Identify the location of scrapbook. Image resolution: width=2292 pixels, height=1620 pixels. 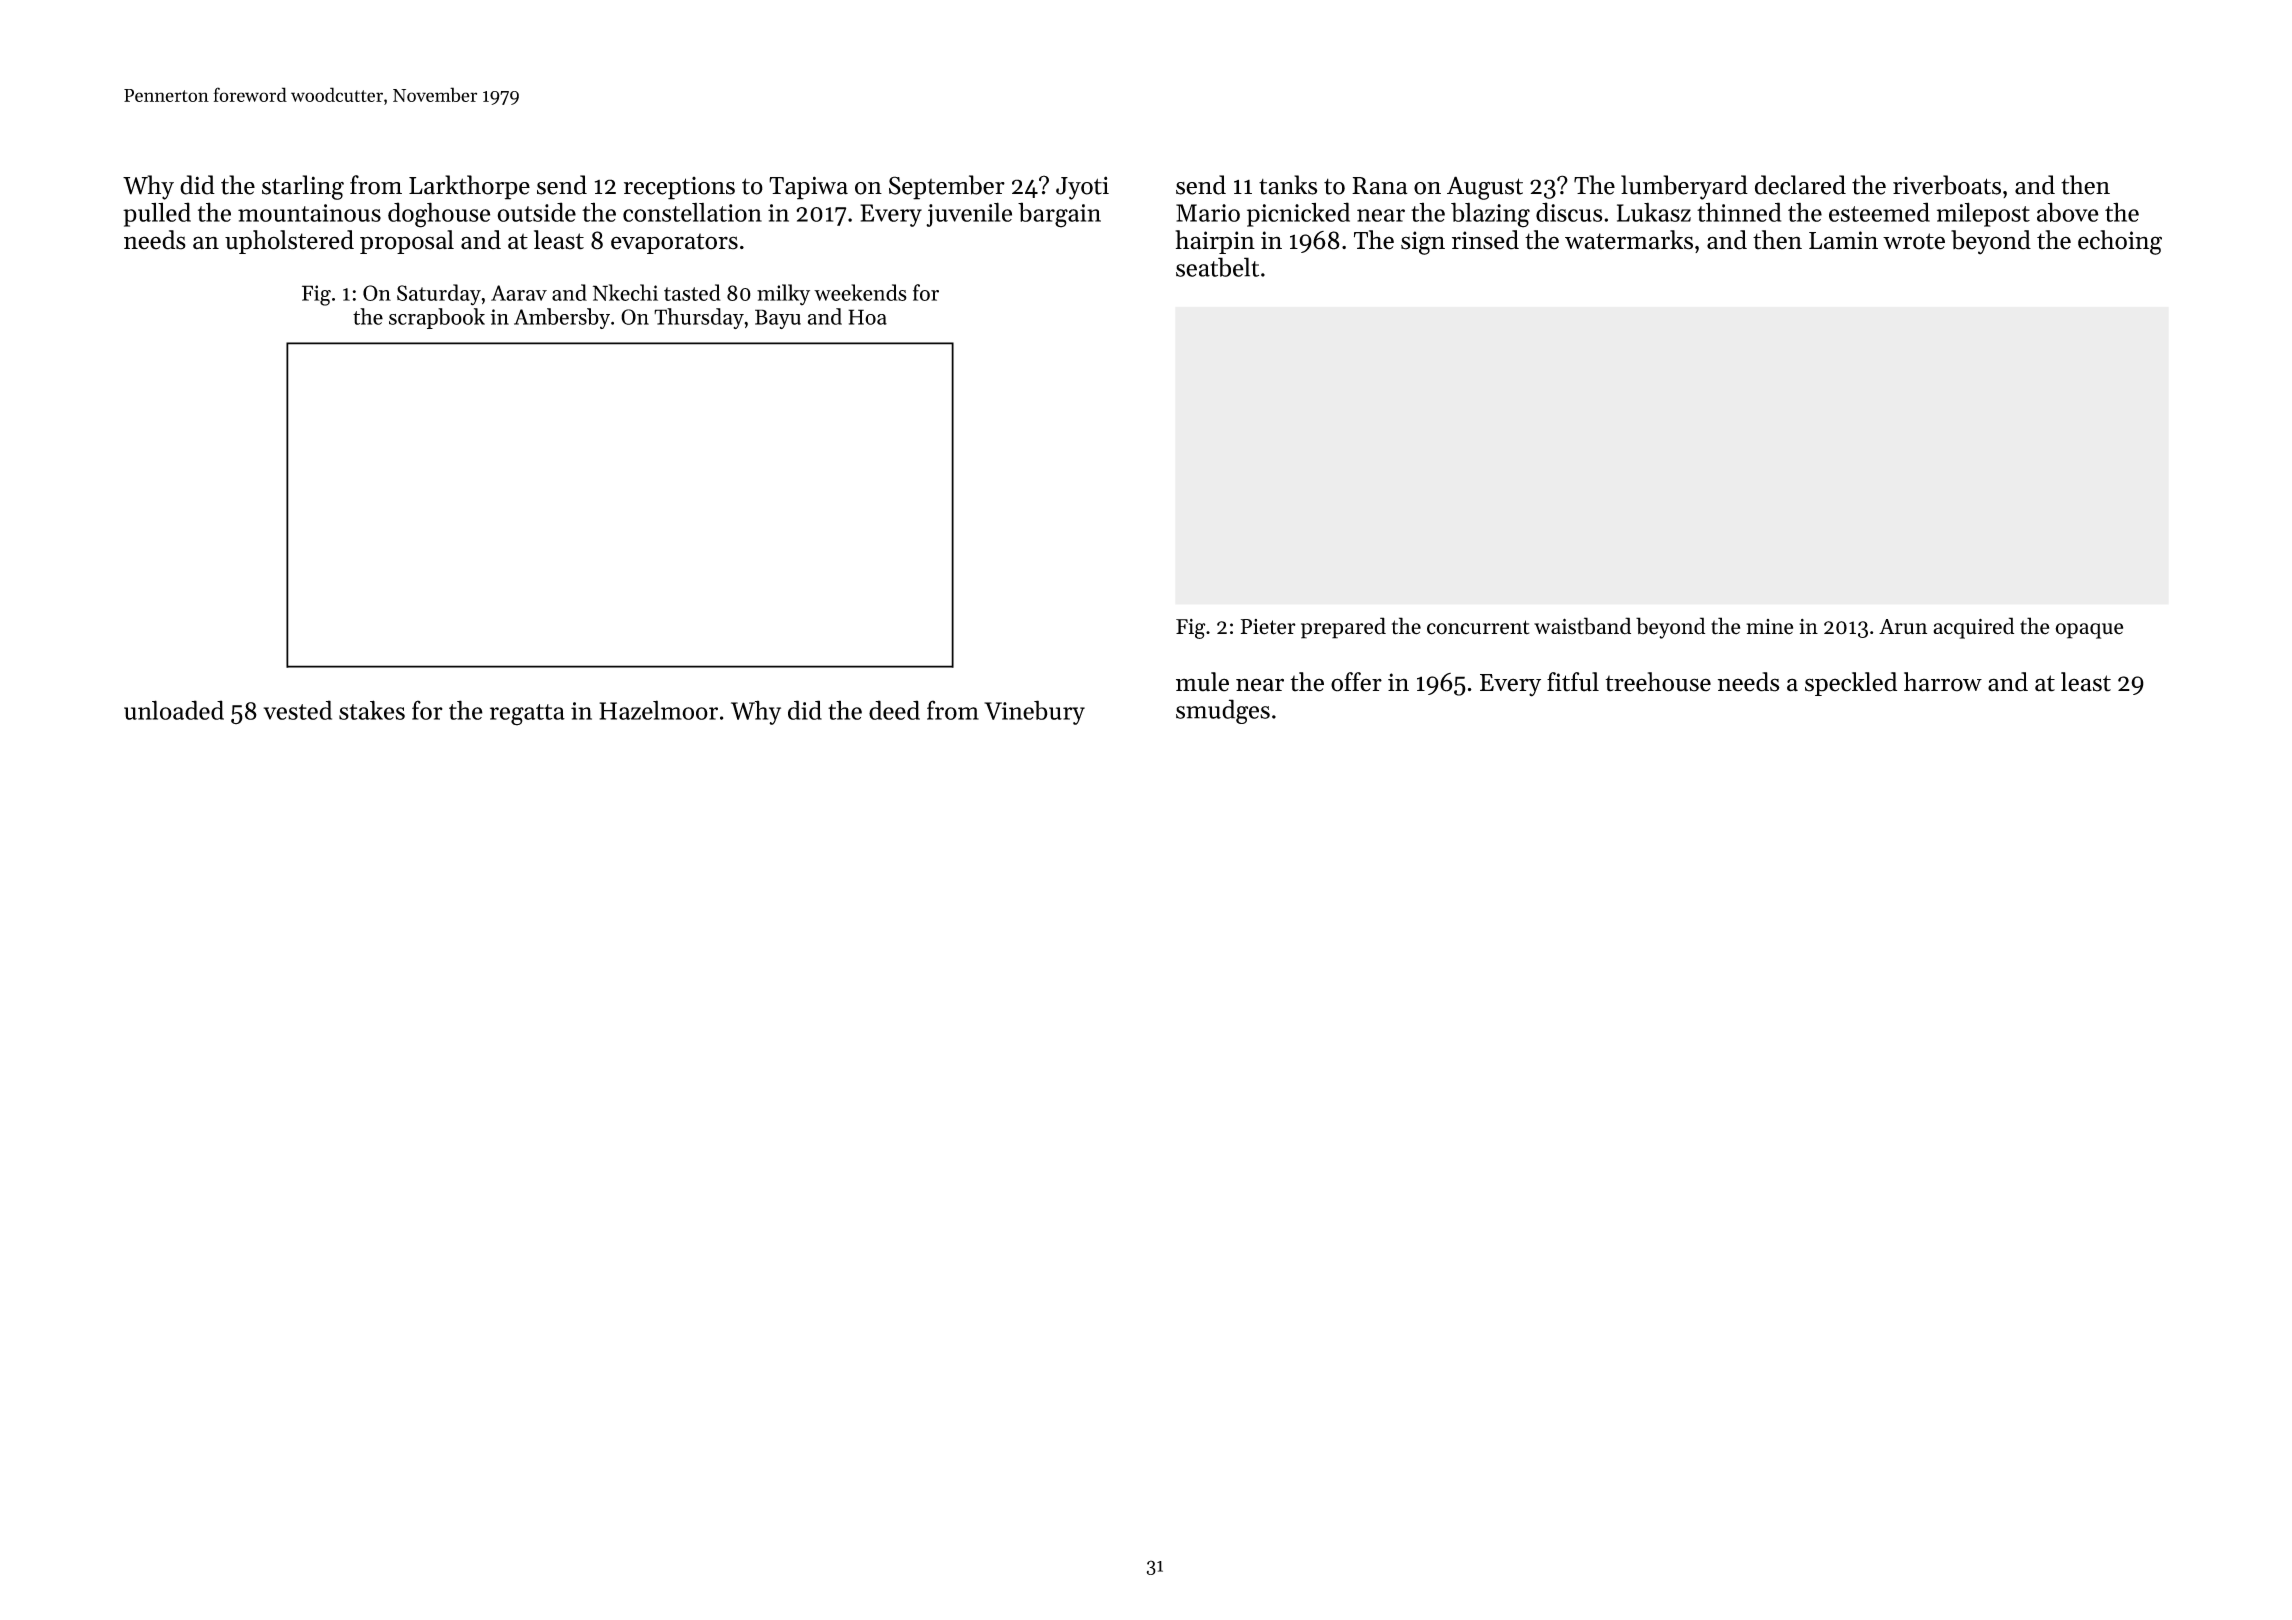
(437, 318).
